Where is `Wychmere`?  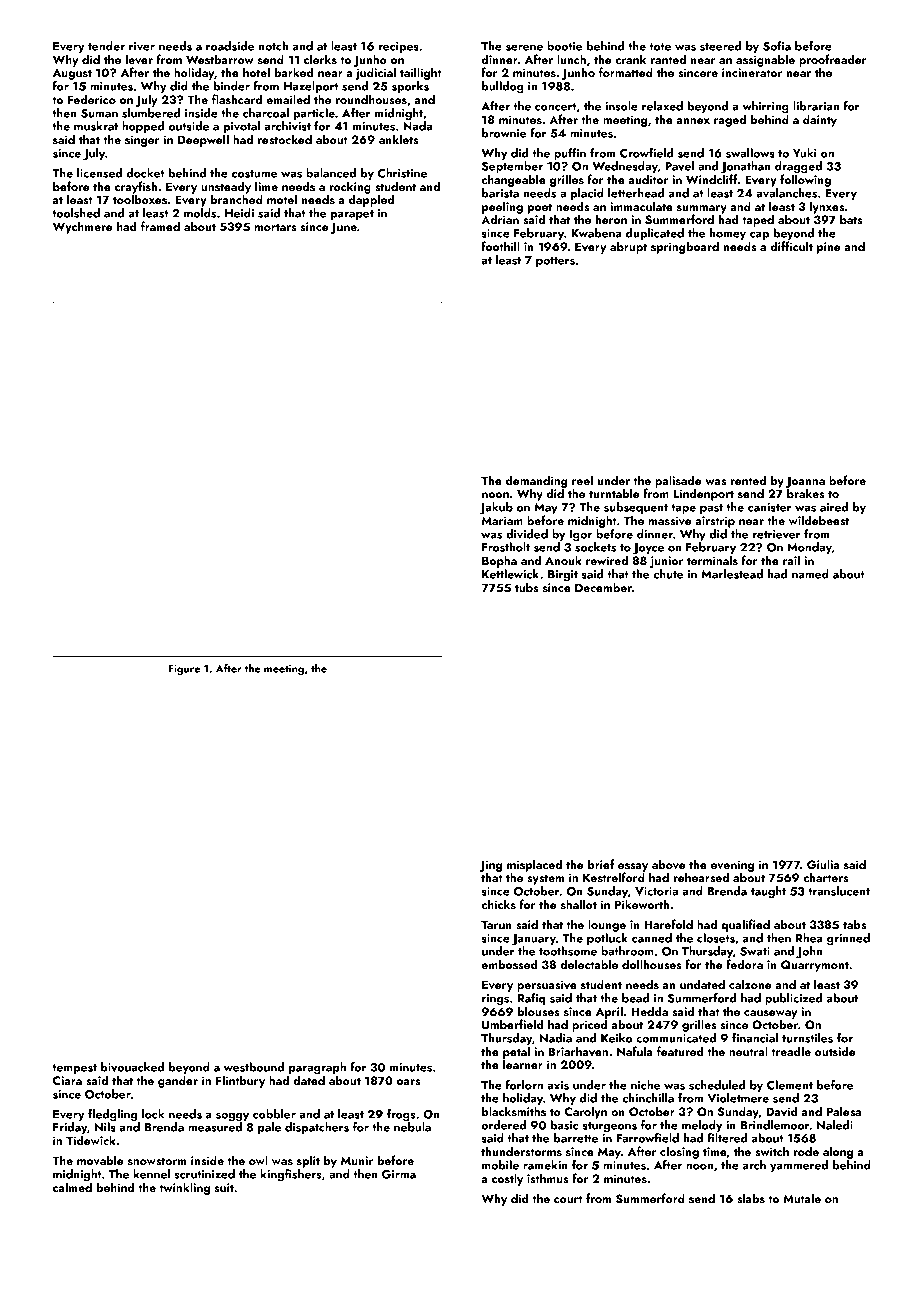 Wychmere is located at coordinates (83, 227).
